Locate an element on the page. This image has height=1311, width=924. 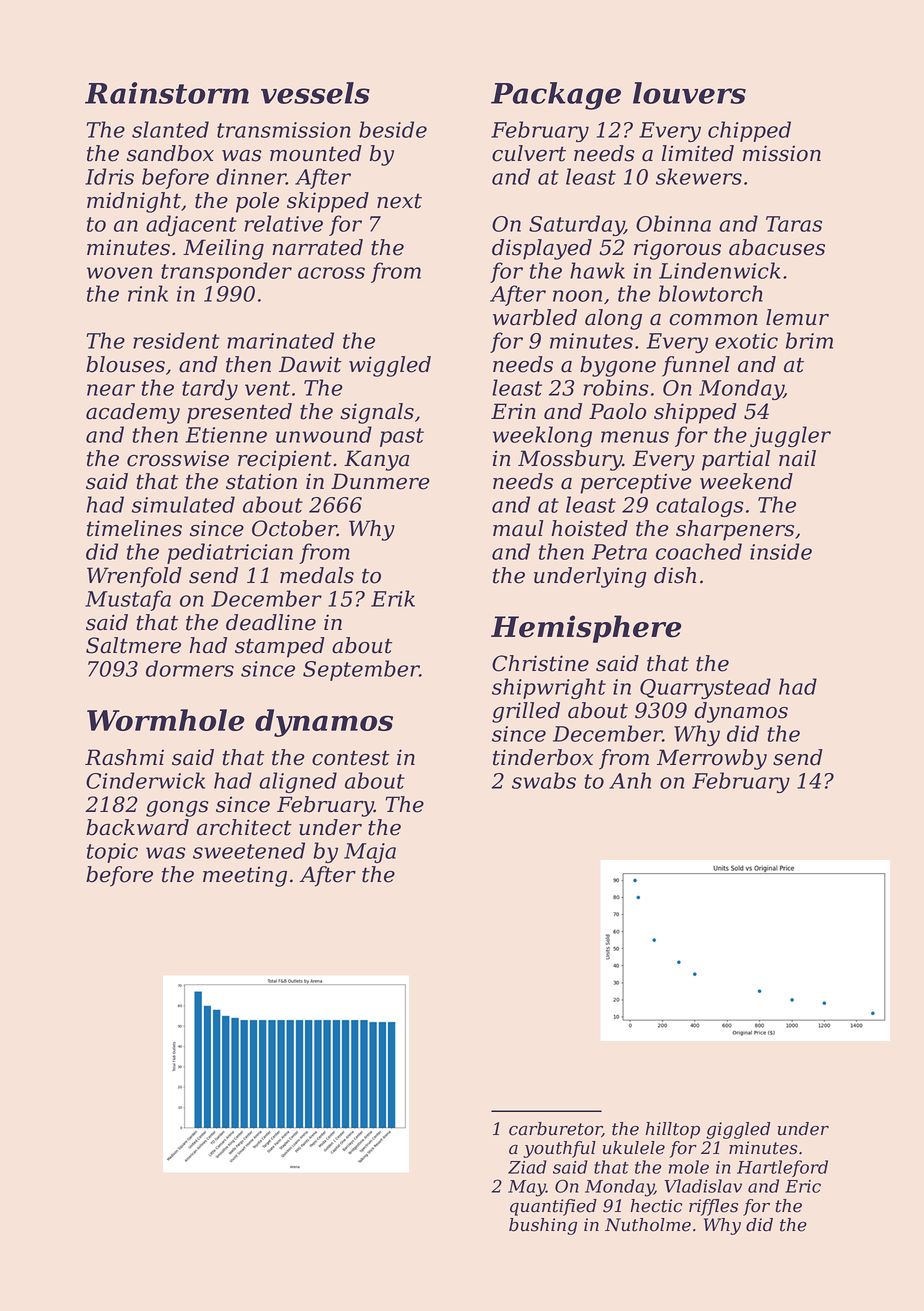
hilltop is located at coordinates (672, 1130).
